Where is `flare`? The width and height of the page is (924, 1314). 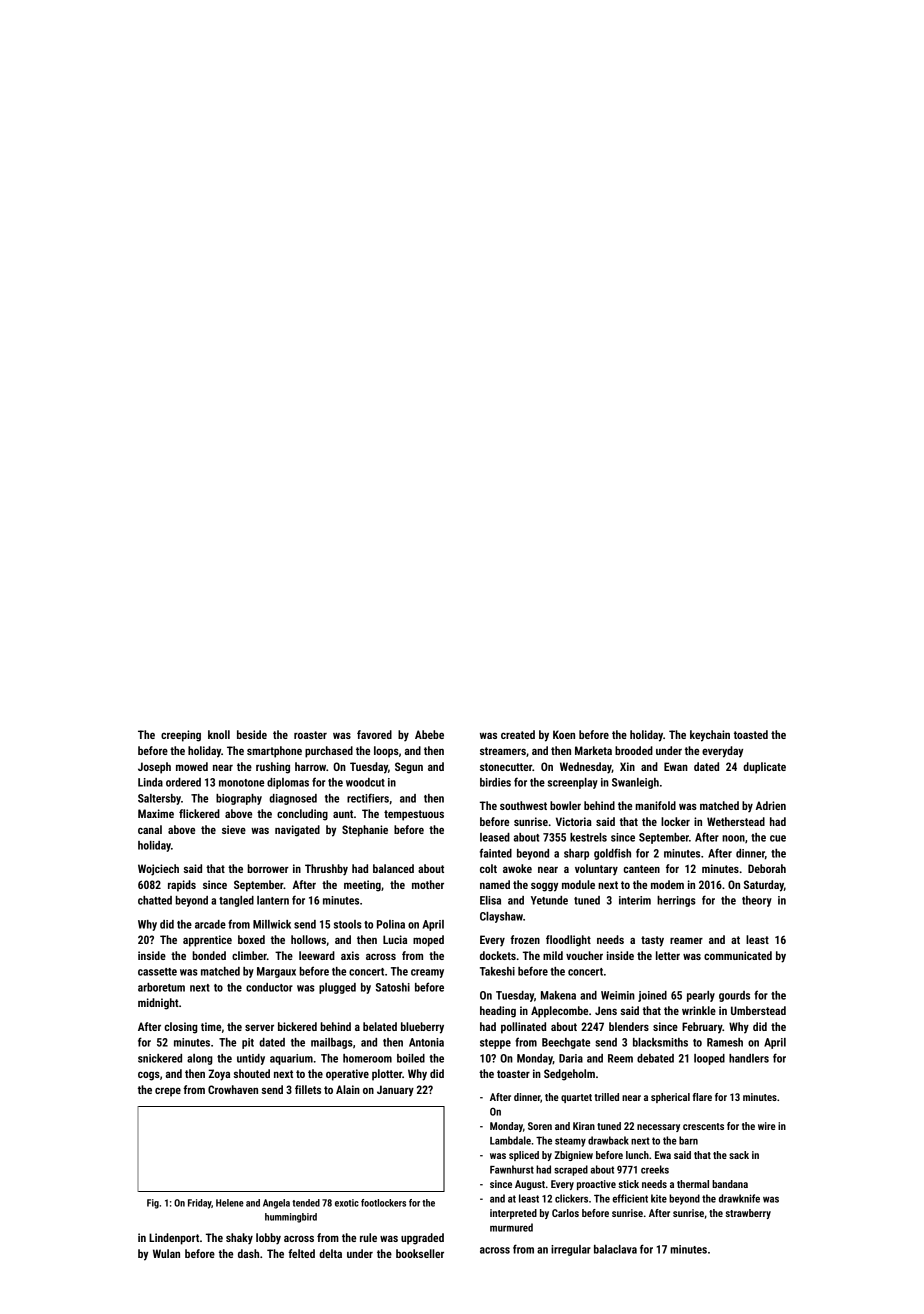 flare is located at coordinates (702, 1097).
